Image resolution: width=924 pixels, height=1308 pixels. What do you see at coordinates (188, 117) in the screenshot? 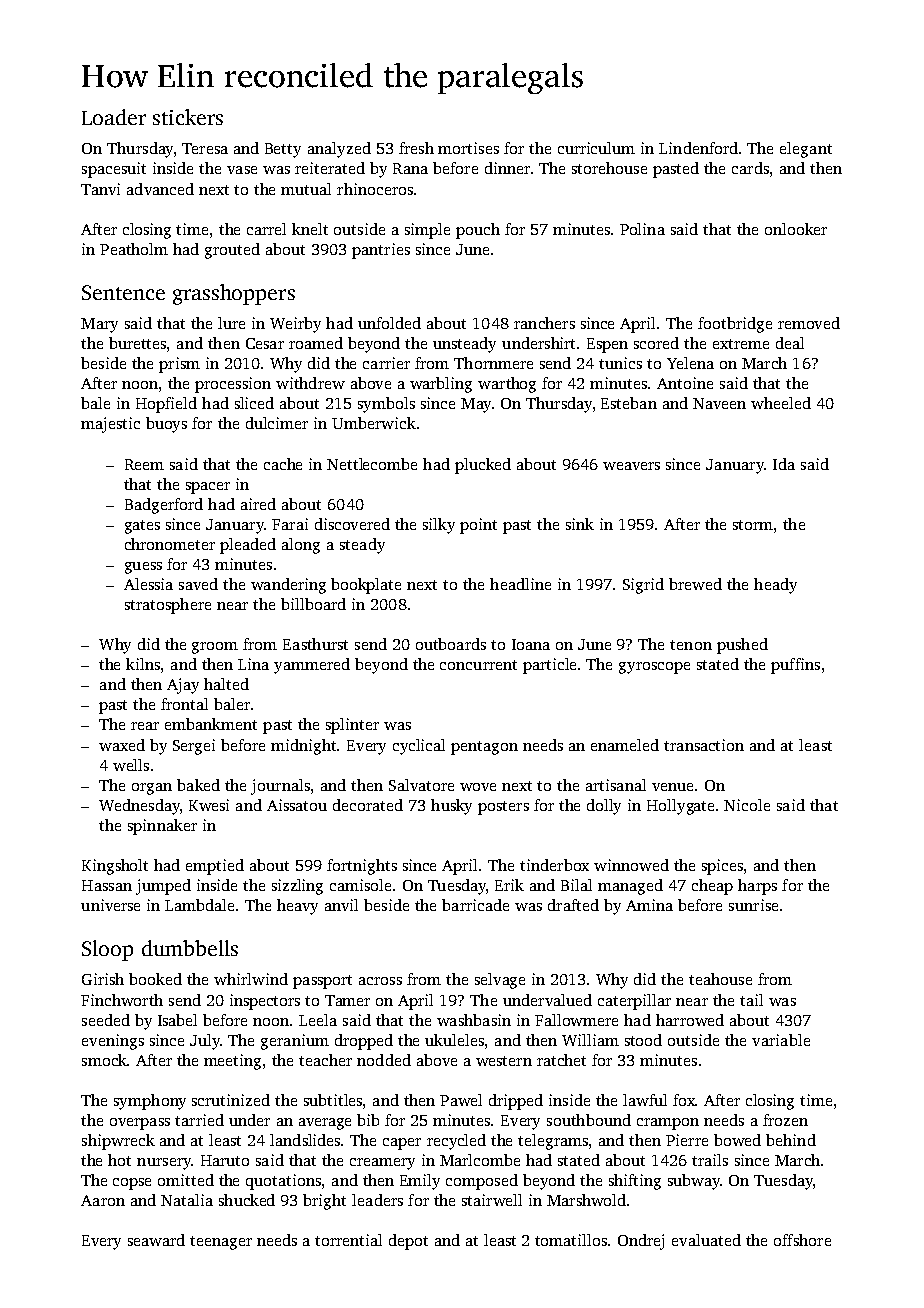
I see `stickers` at bounding box center [188, 117].
